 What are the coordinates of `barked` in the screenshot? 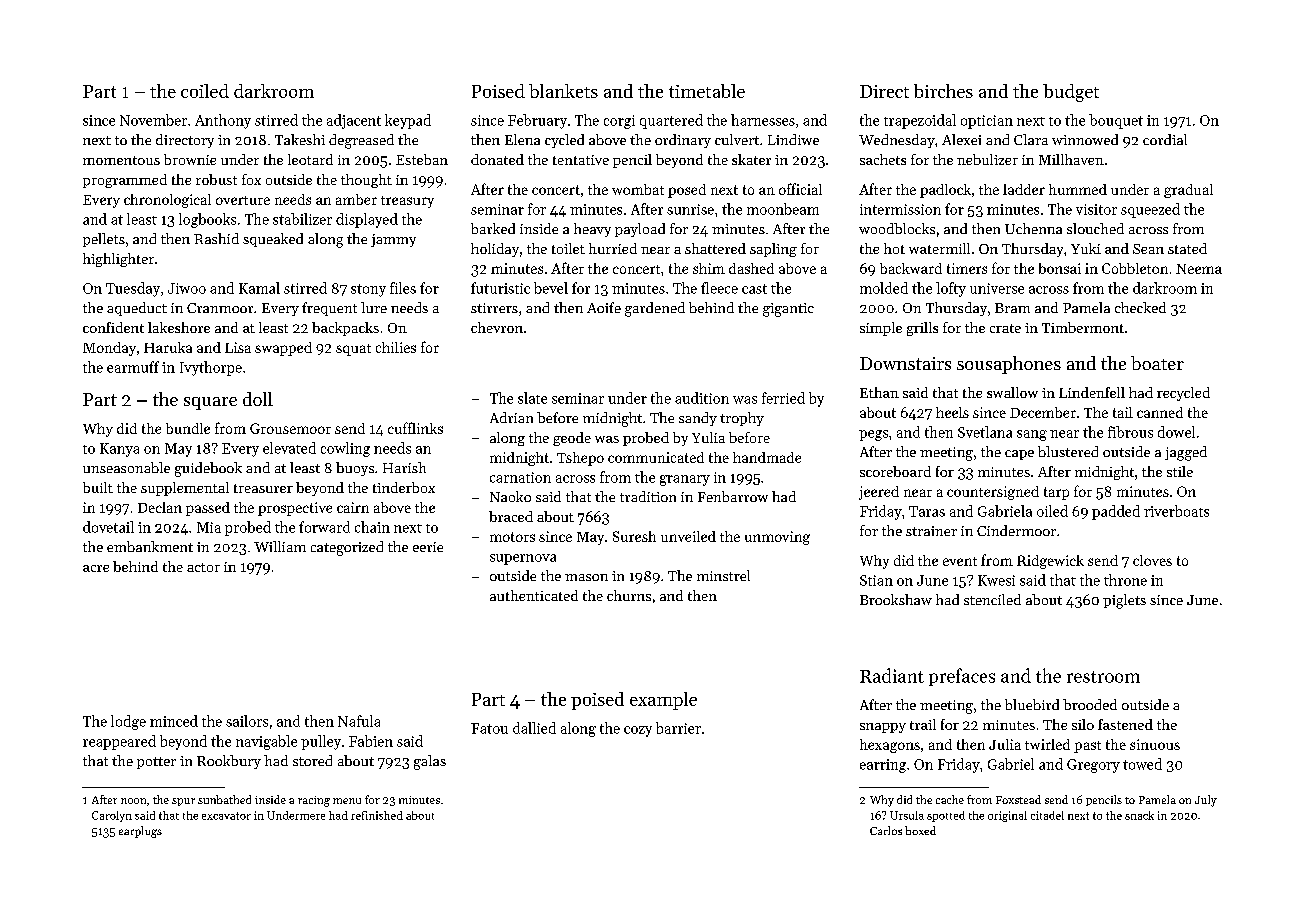 It's located at (493, 228).
